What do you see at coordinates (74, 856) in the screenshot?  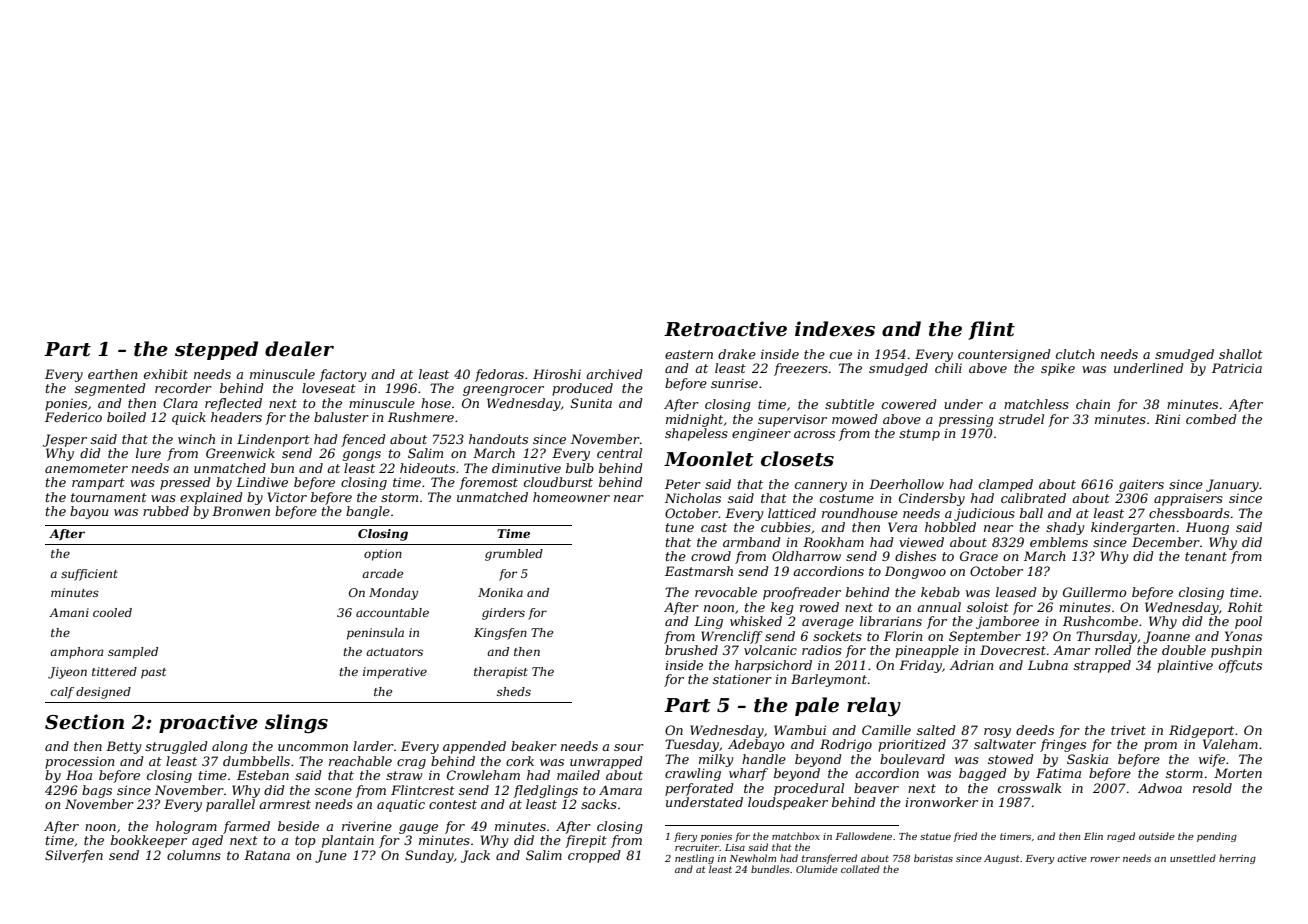 I see `Silverfen` at bounding box center [74, 856].
